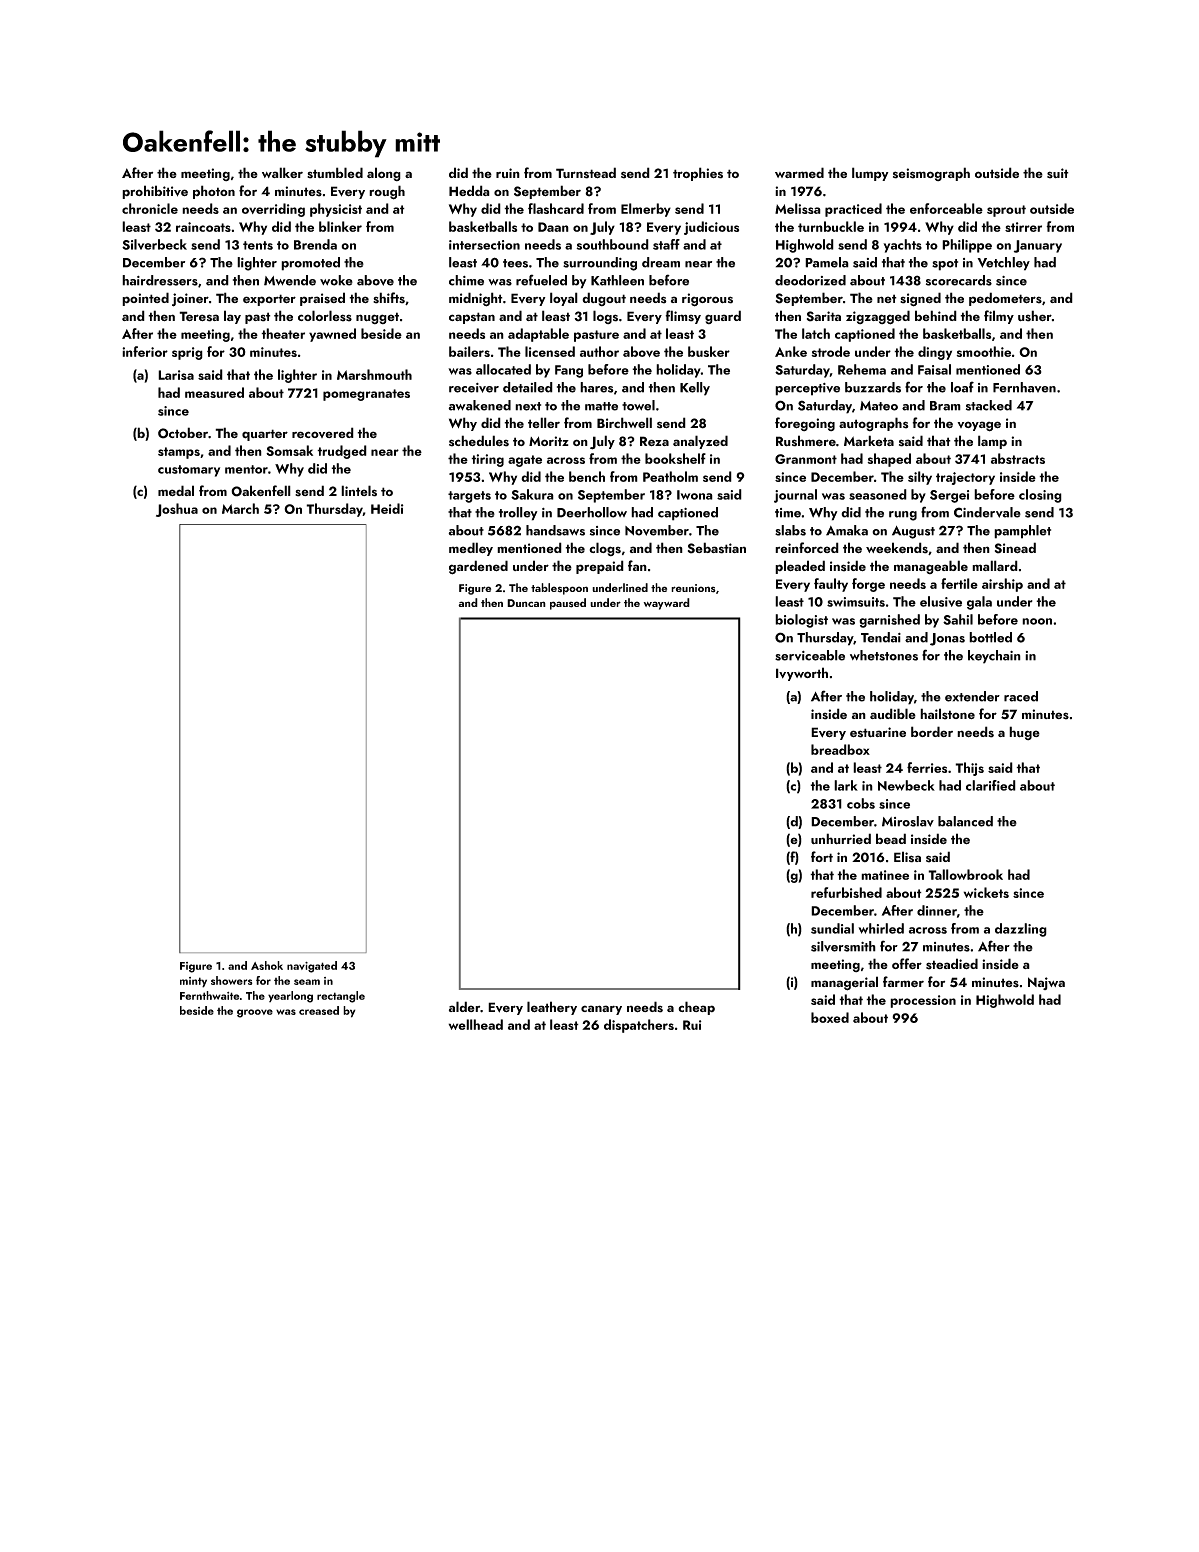  I want to click on Sinead, so click(1015, 548).
